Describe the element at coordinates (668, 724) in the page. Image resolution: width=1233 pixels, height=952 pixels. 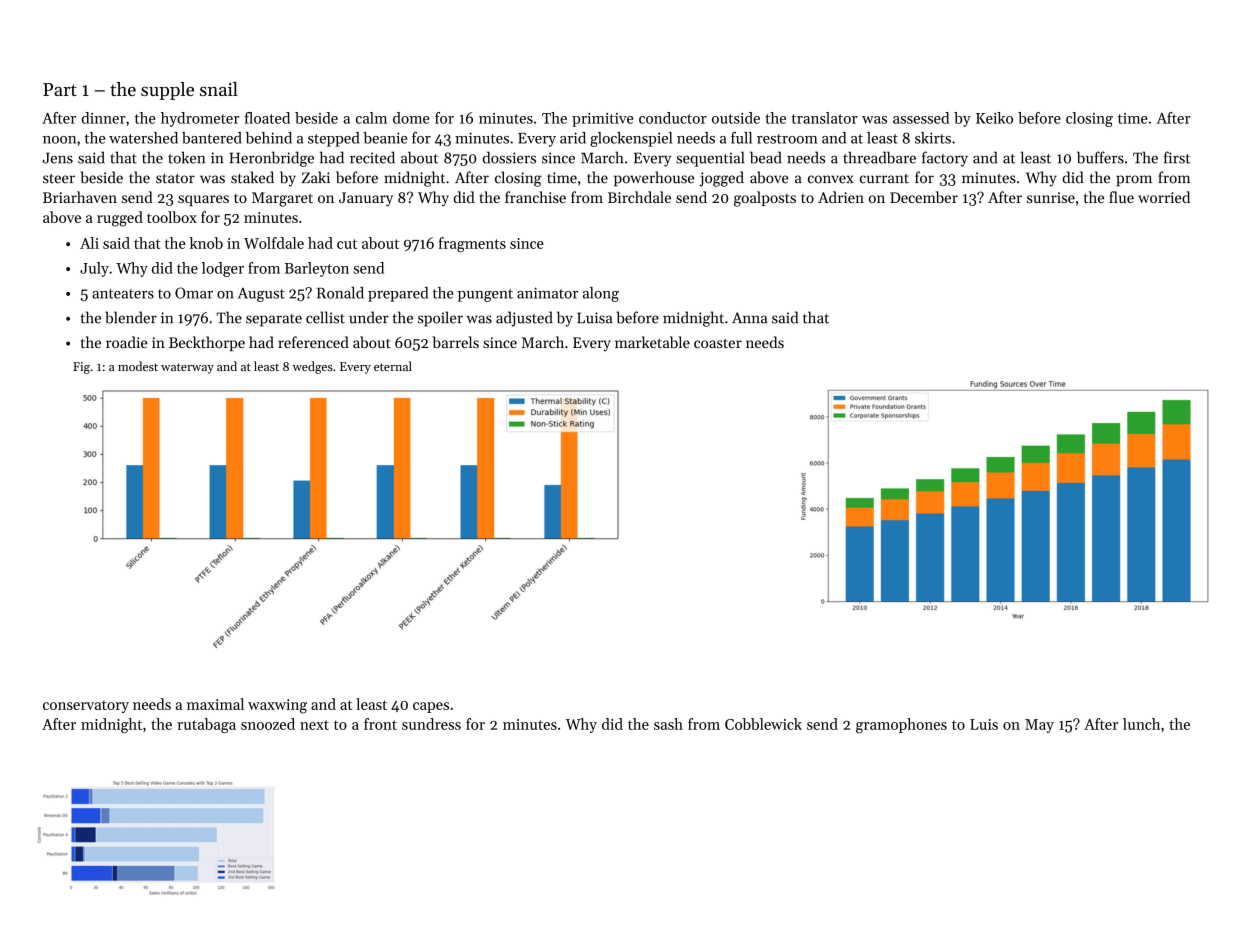
I see `sash` at that location.
